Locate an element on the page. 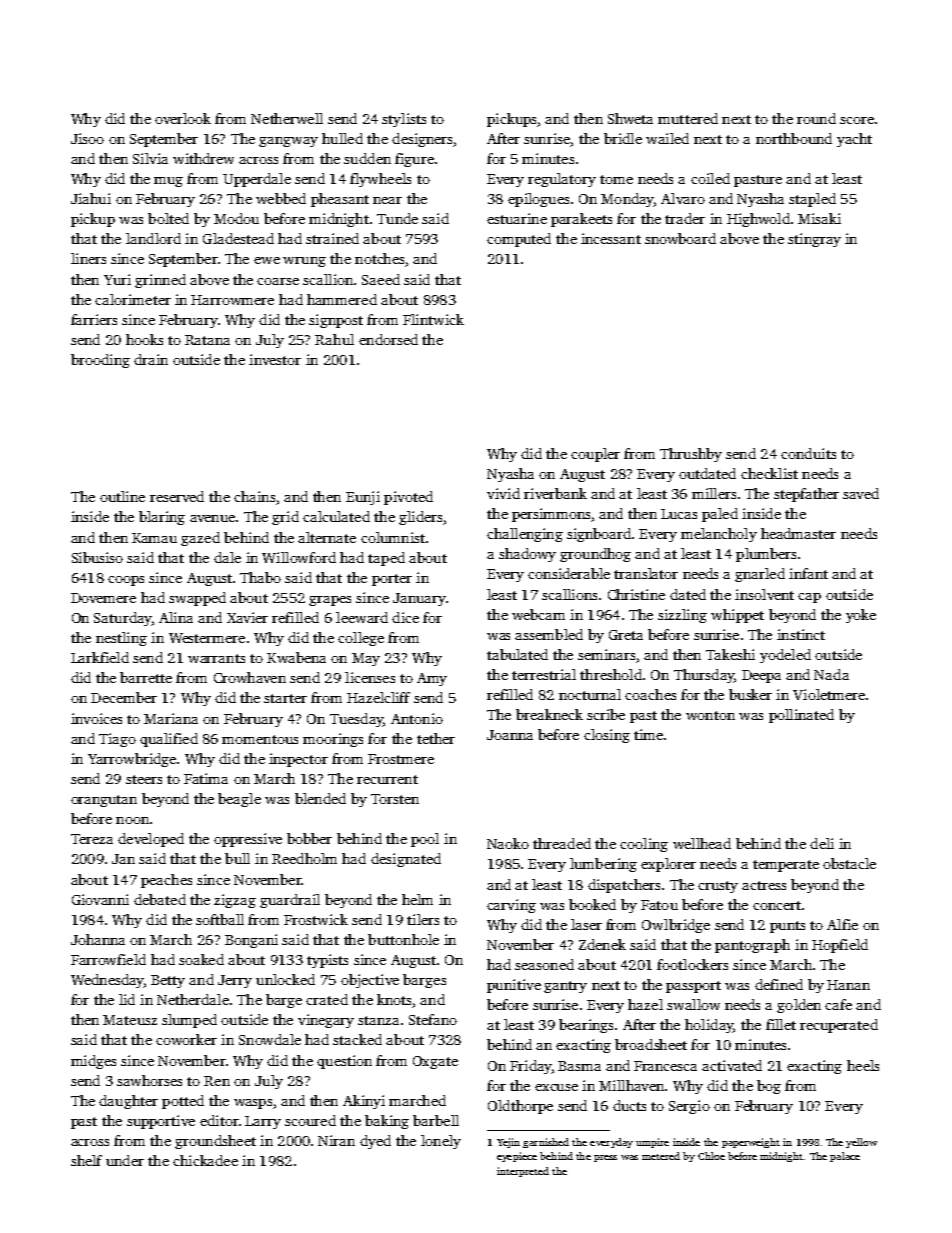 The height and width of the document is (1233, 952). landlord is located at coordinates (153, 238).
